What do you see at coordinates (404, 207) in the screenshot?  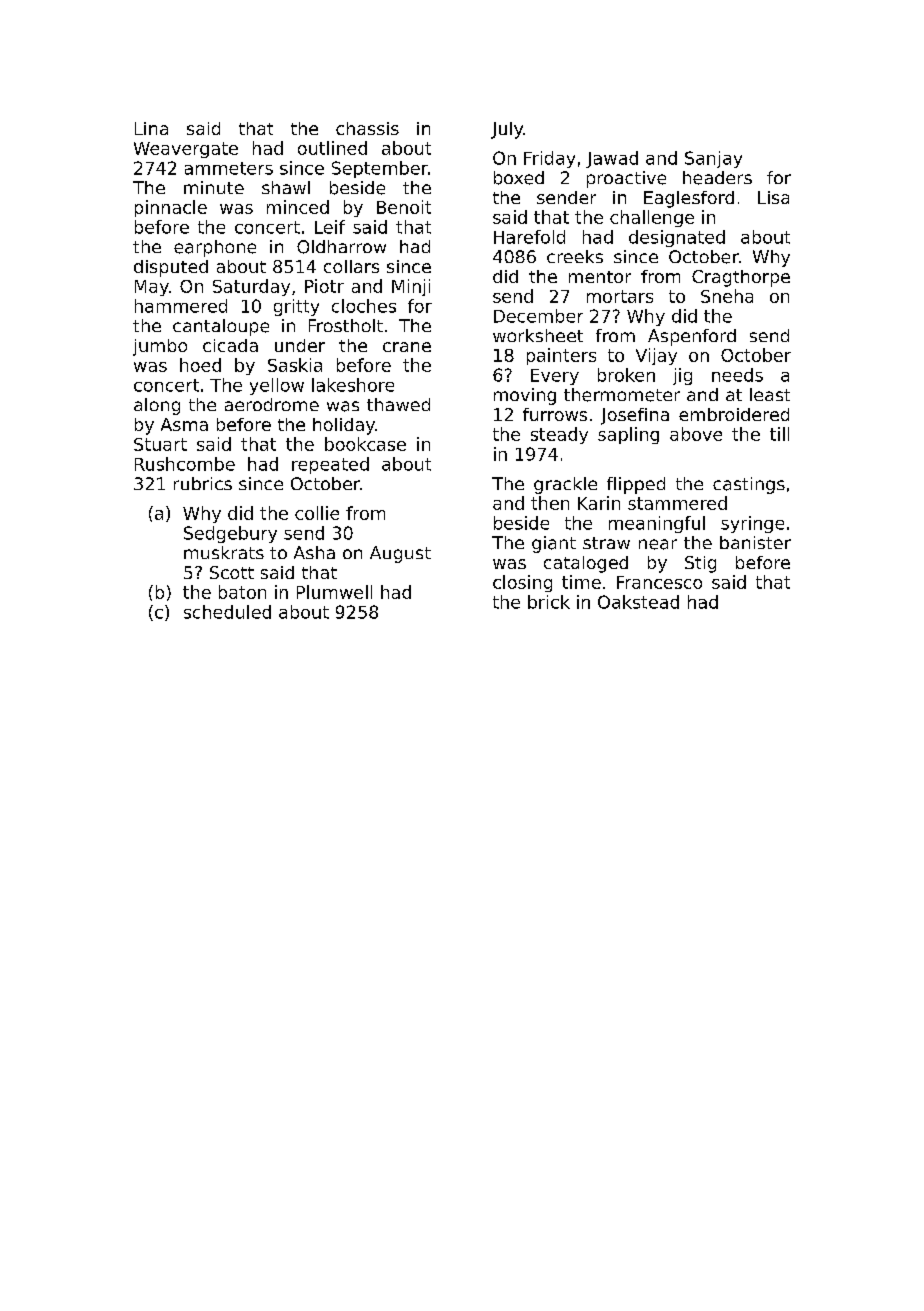 I see `Benoit` at bounding box center [404, 207].
